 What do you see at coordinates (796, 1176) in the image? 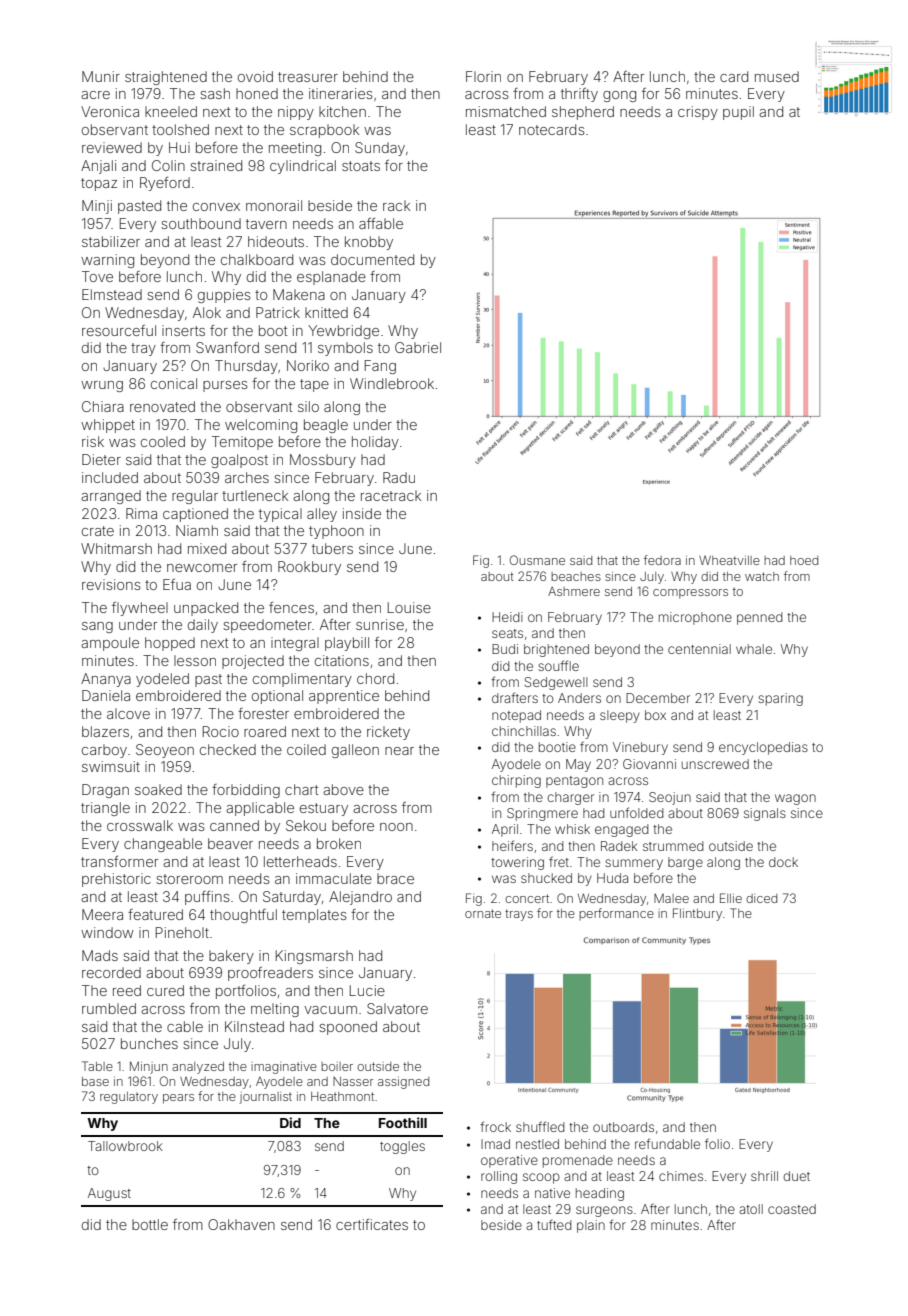
I see `duet` at bounding box center [796, 1176].
